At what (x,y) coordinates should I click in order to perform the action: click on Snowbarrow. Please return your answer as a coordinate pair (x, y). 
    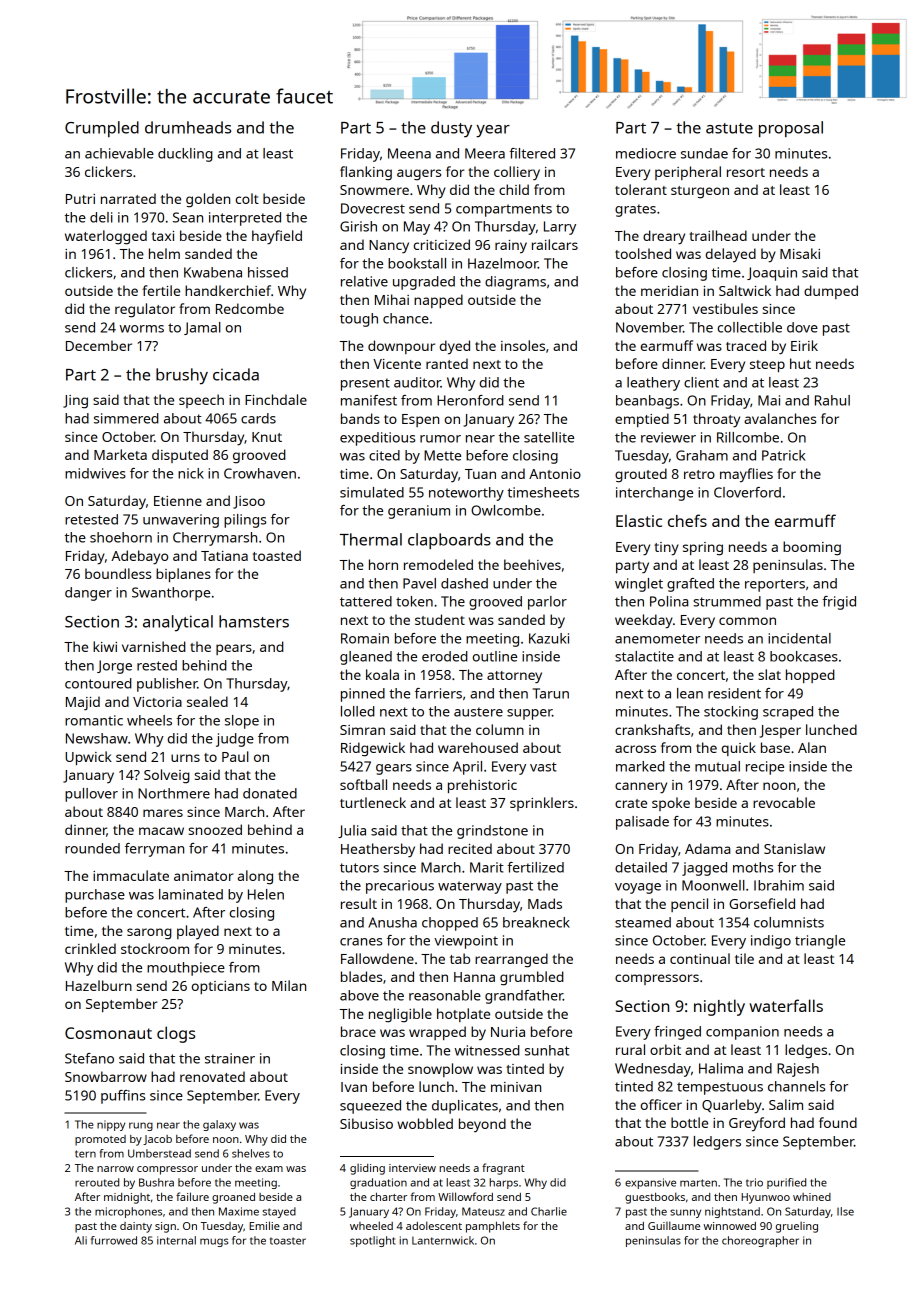
    Looking at the image, I should click on (106, 1076).
